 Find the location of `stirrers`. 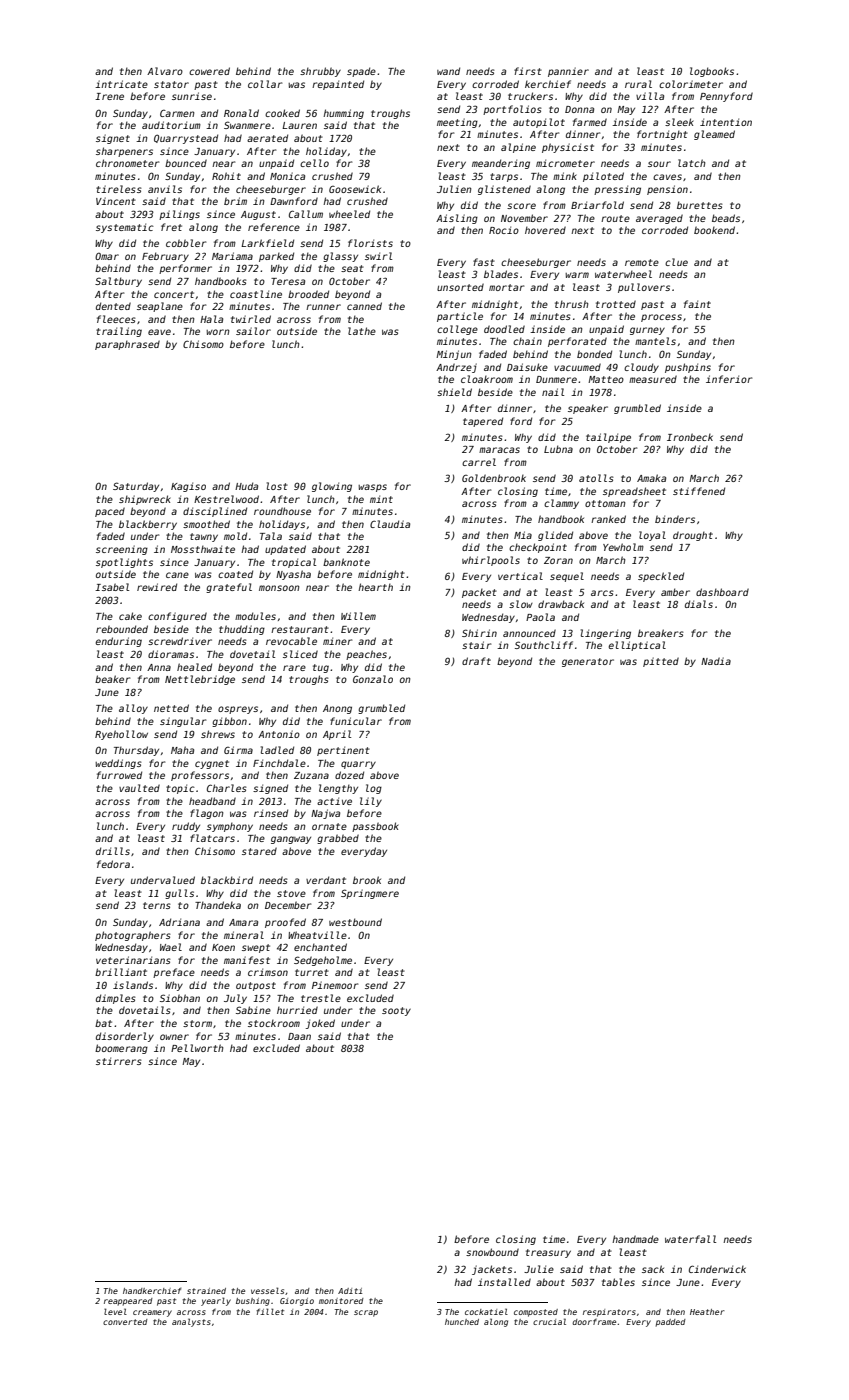

stirrers is located at coordinates (119, 1061).
